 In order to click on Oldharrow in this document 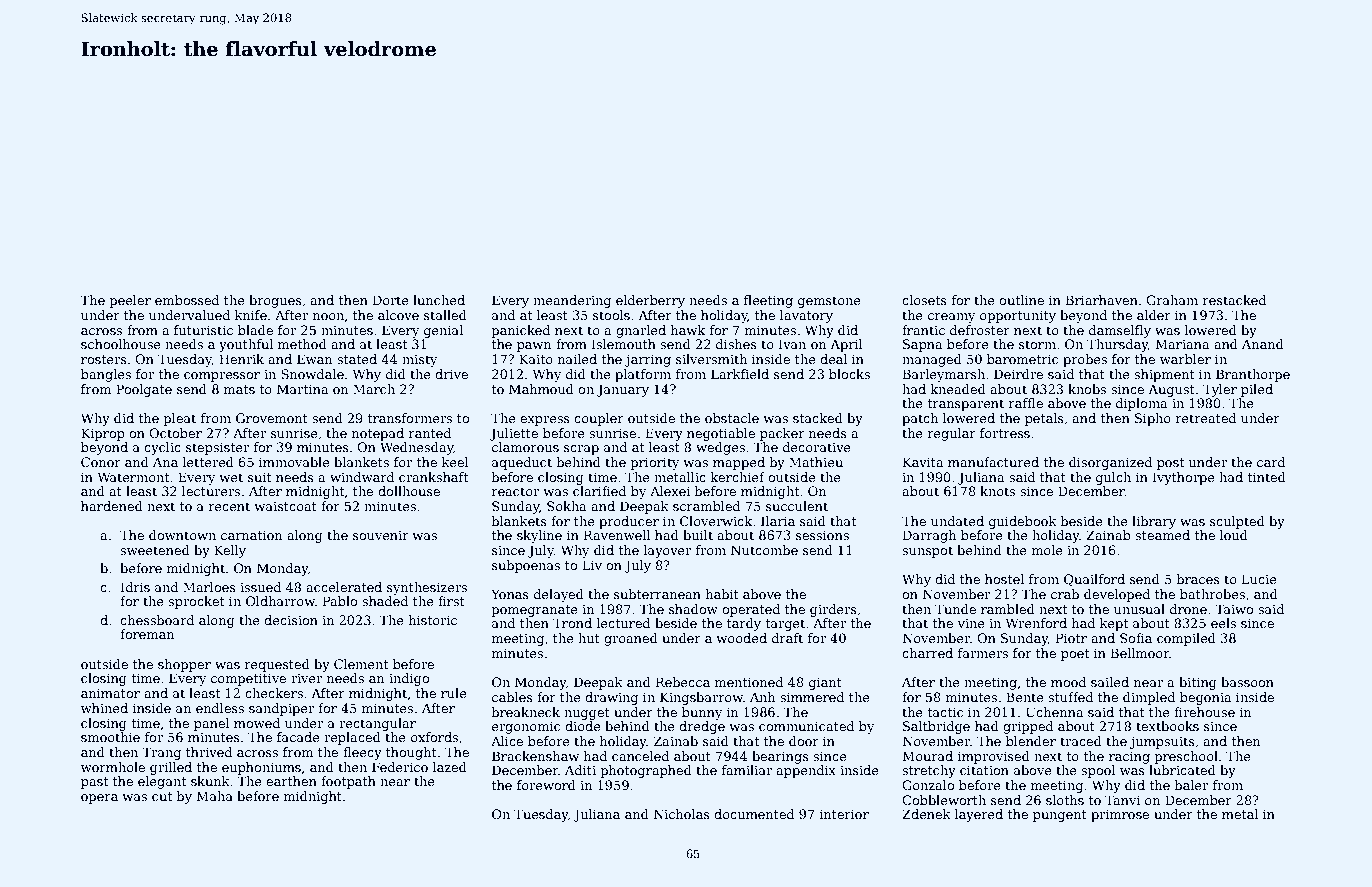, I will do `click(280, 601)`.
